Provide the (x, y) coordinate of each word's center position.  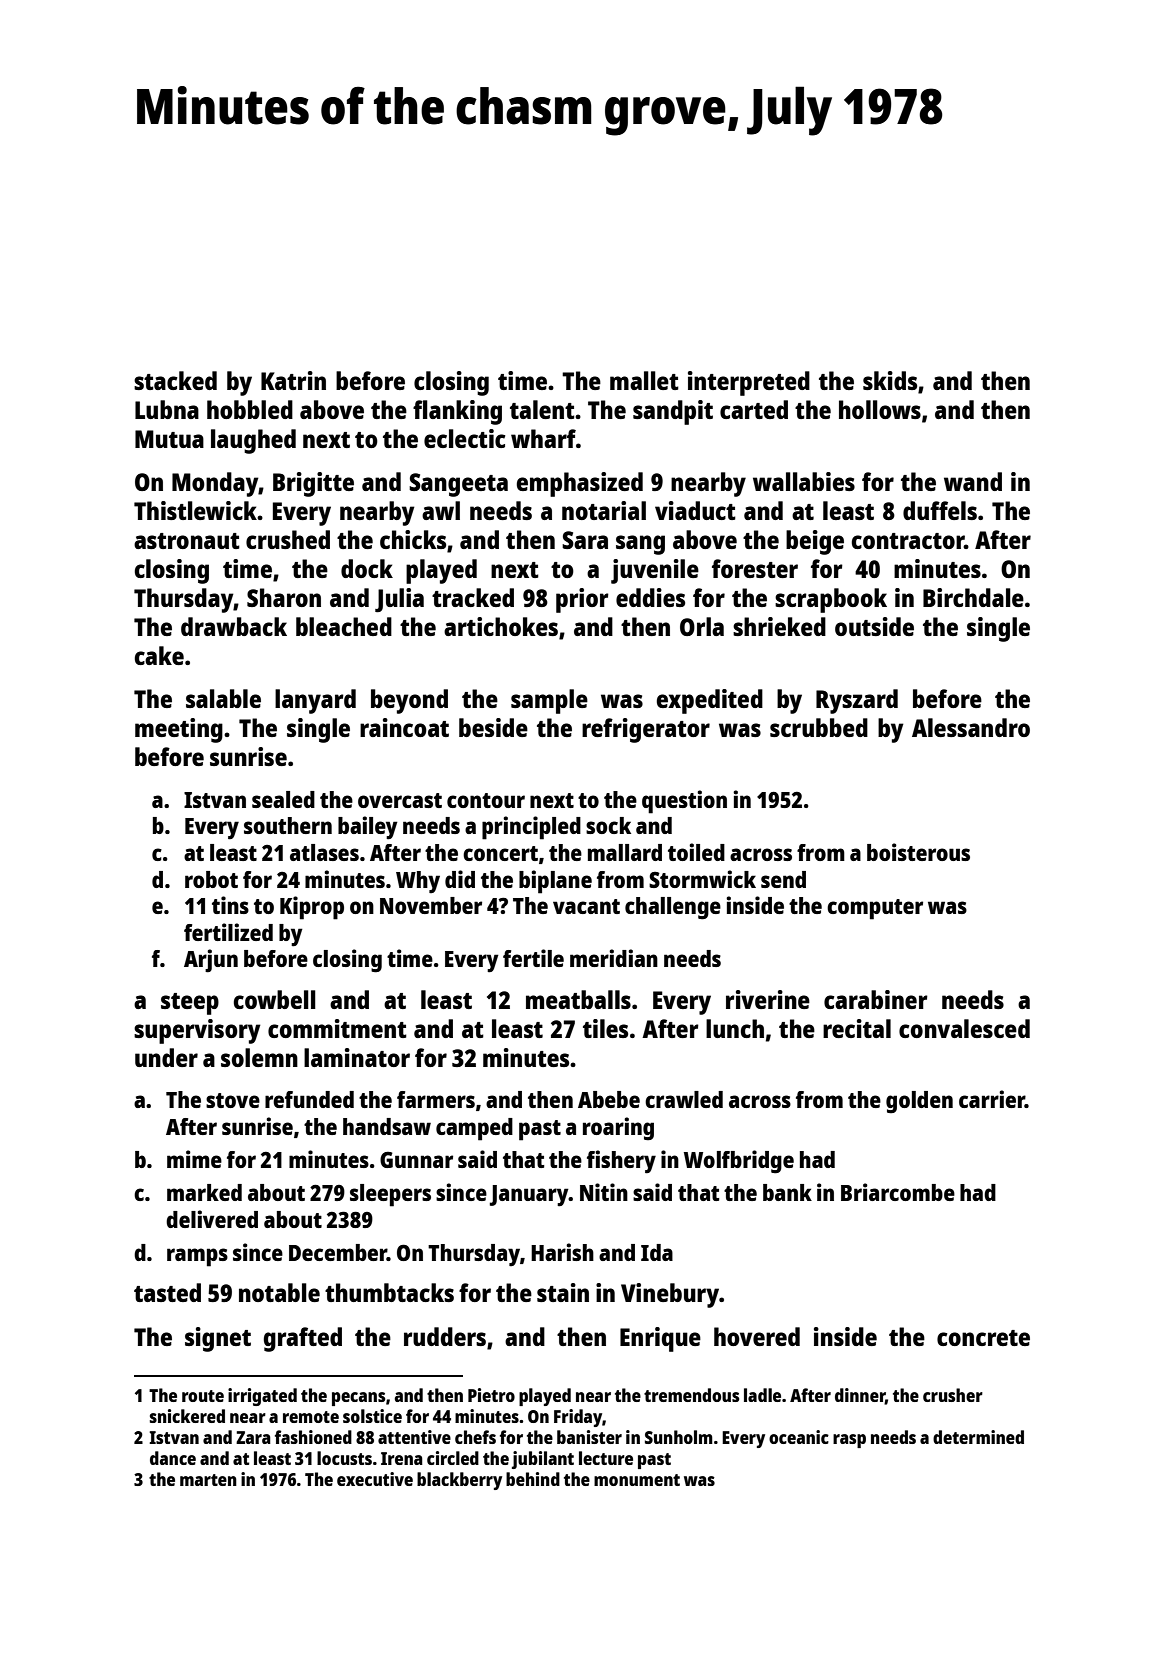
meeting (179, 730)
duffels (940, 510)
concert (500, 853)
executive (375, 1479)
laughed (253, 441)
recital (857, 1028)
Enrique (660, 1339)
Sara (585, 540)
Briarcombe (898, 1192)
